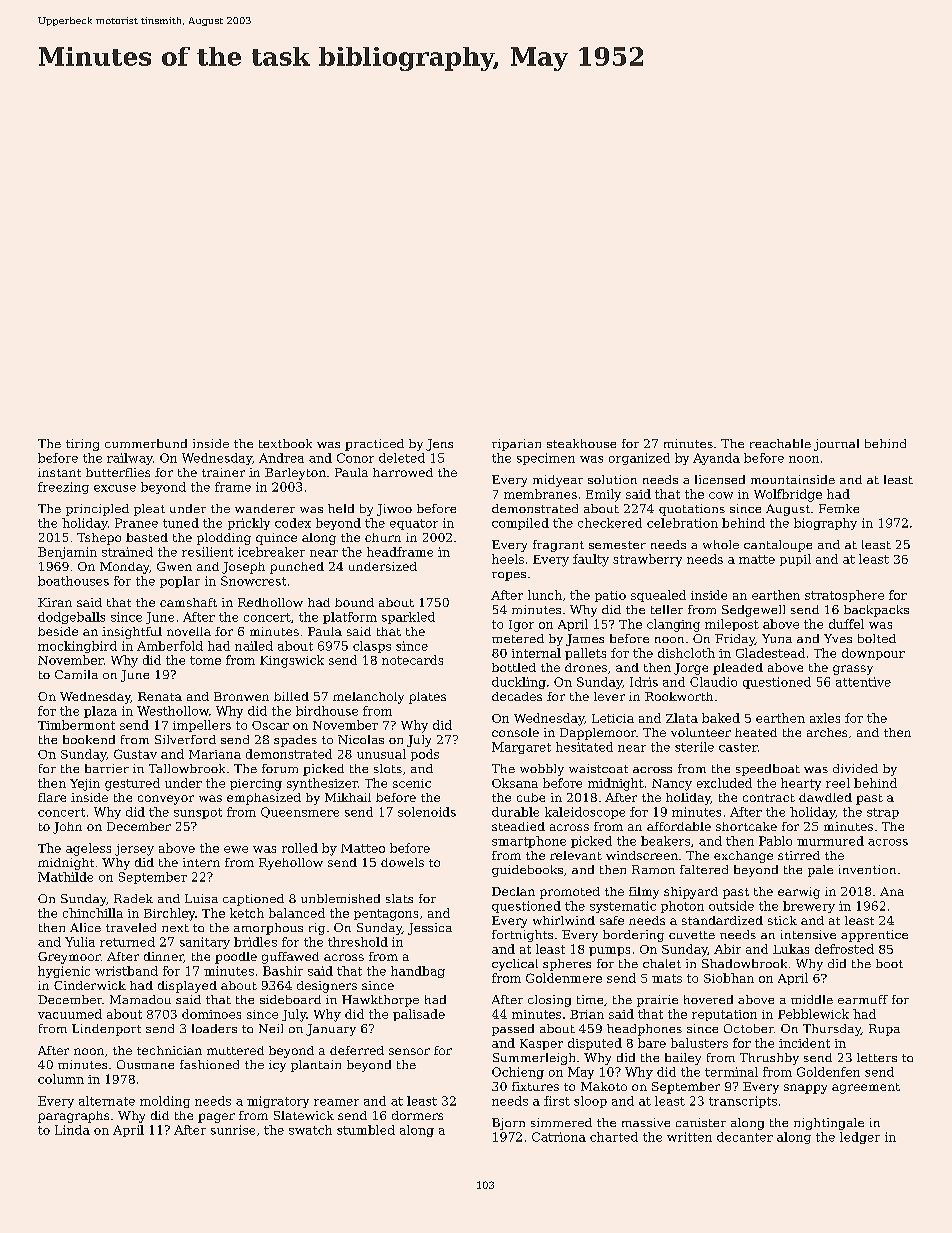  Describe the element at coordinates (782, 920) in the page. I see `stick` at that location.
